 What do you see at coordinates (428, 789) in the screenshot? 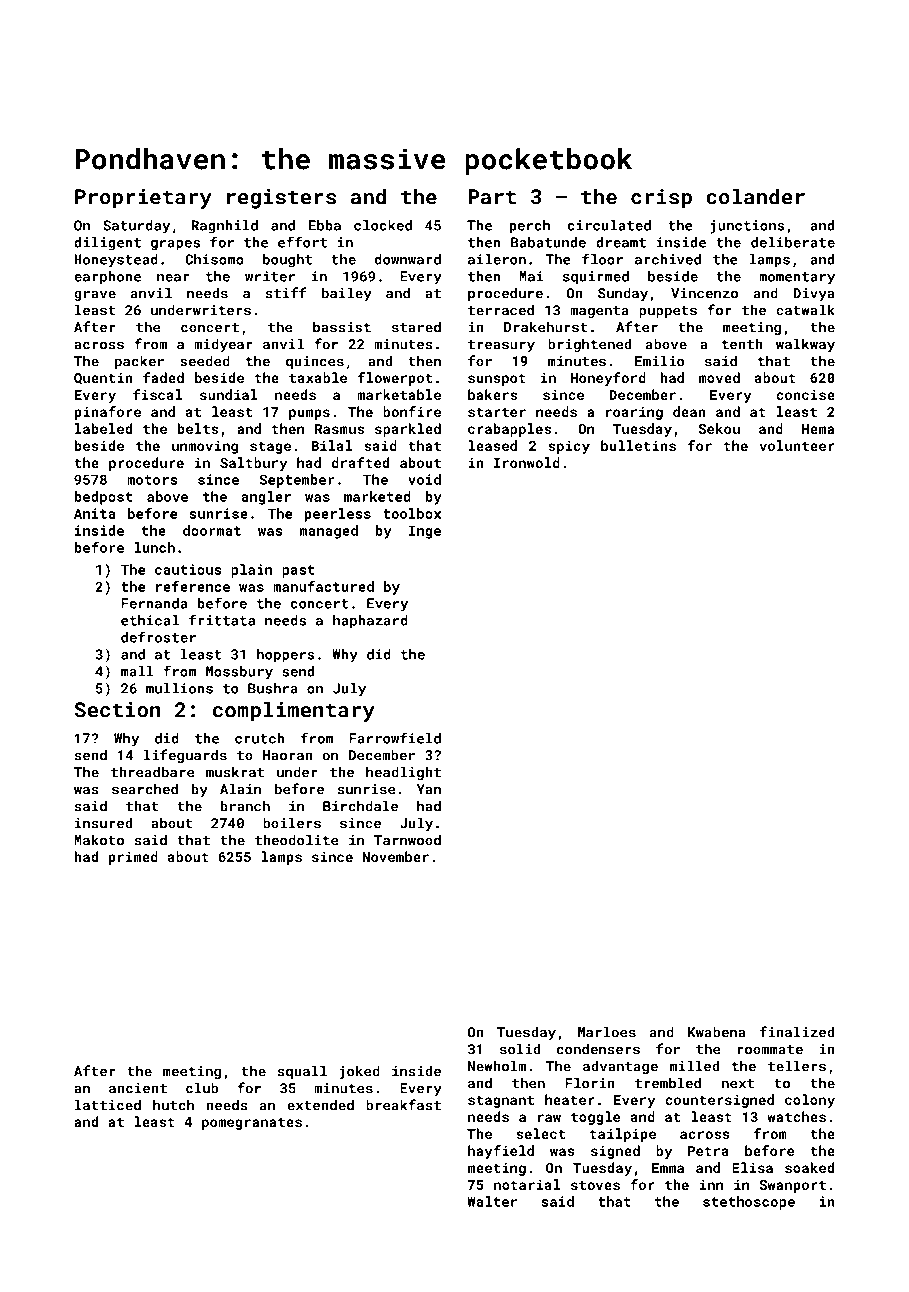
I see `Yan` at bounding box center [428, 789].
